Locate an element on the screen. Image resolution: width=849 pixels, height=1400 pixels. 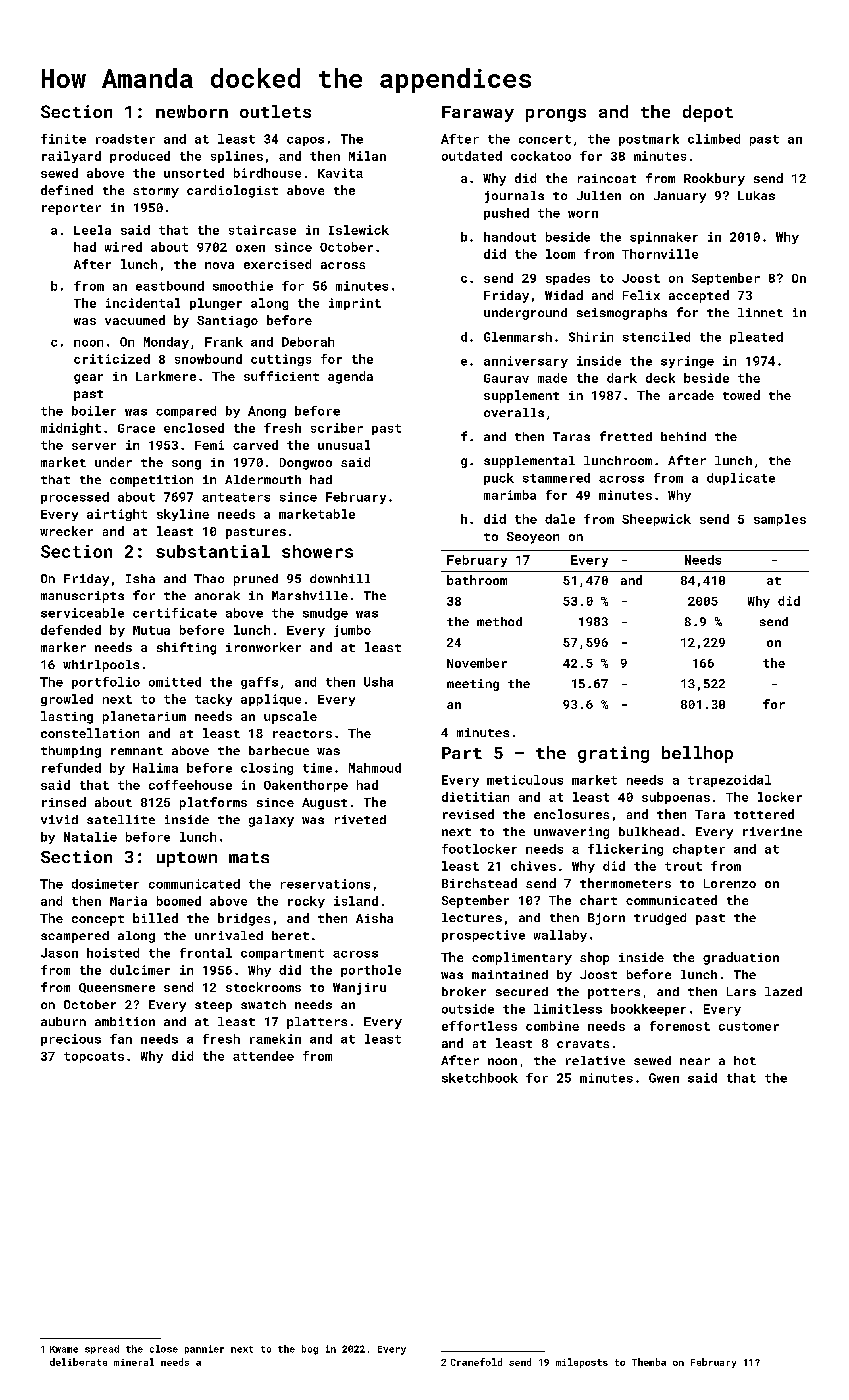
duplicate is located at coordinates (741, 479).
